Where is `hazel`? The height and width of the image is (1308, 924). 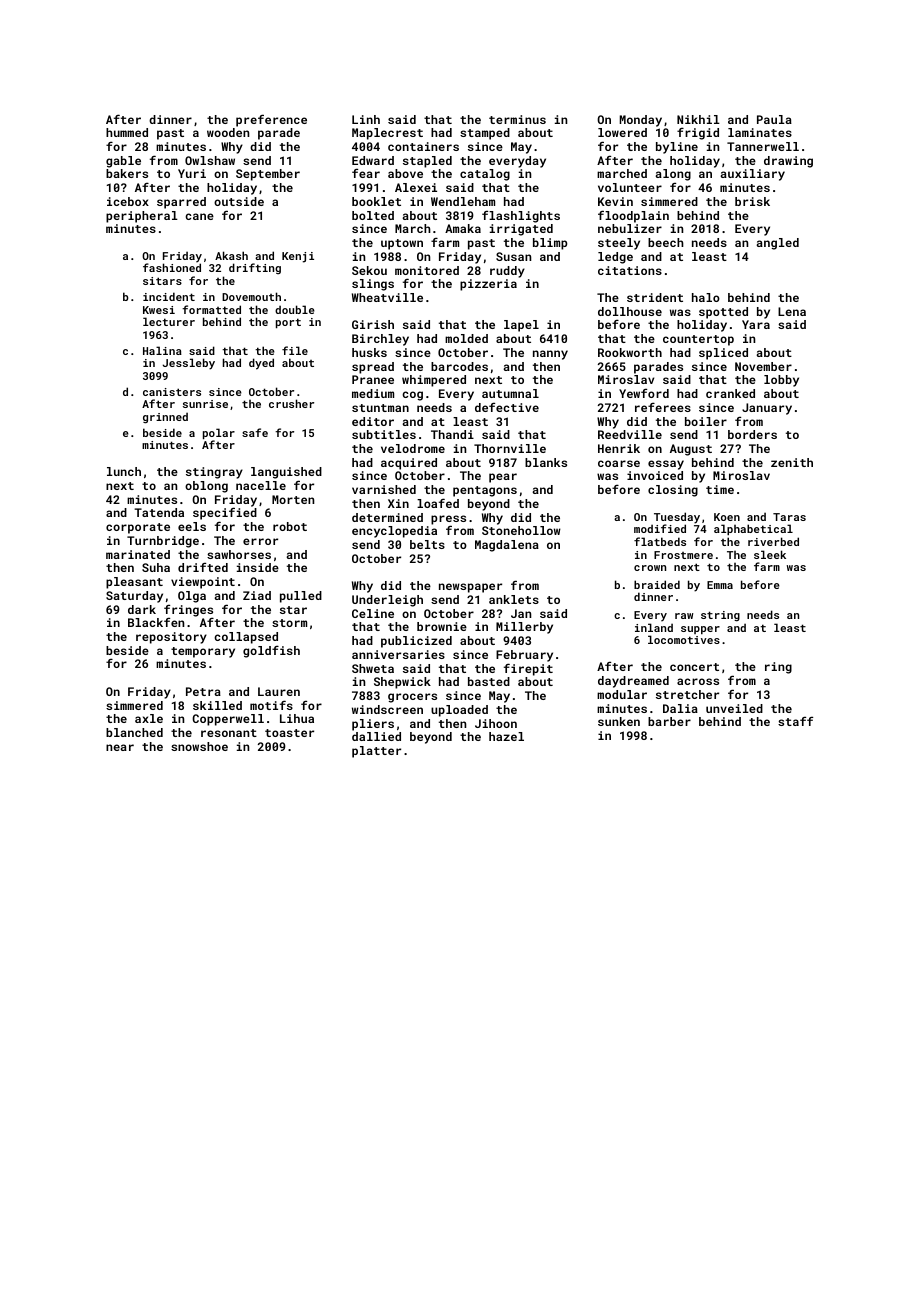
hazel is located at coordinates (506, 736).
